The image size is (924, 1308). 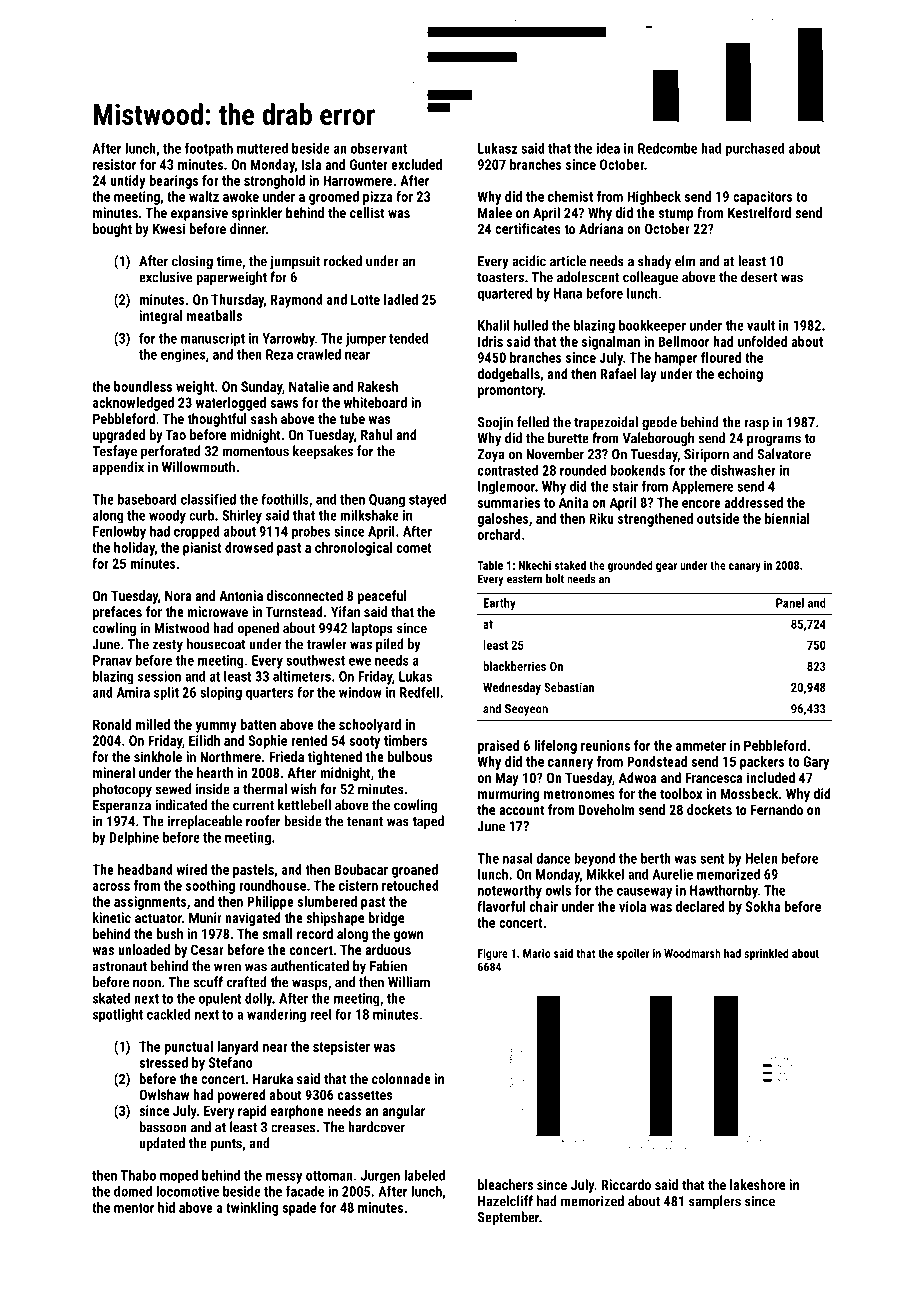 What do you see at coordinates (133, 404) in the document?
I see `acknowledged` at bounding box center [133, 404].
